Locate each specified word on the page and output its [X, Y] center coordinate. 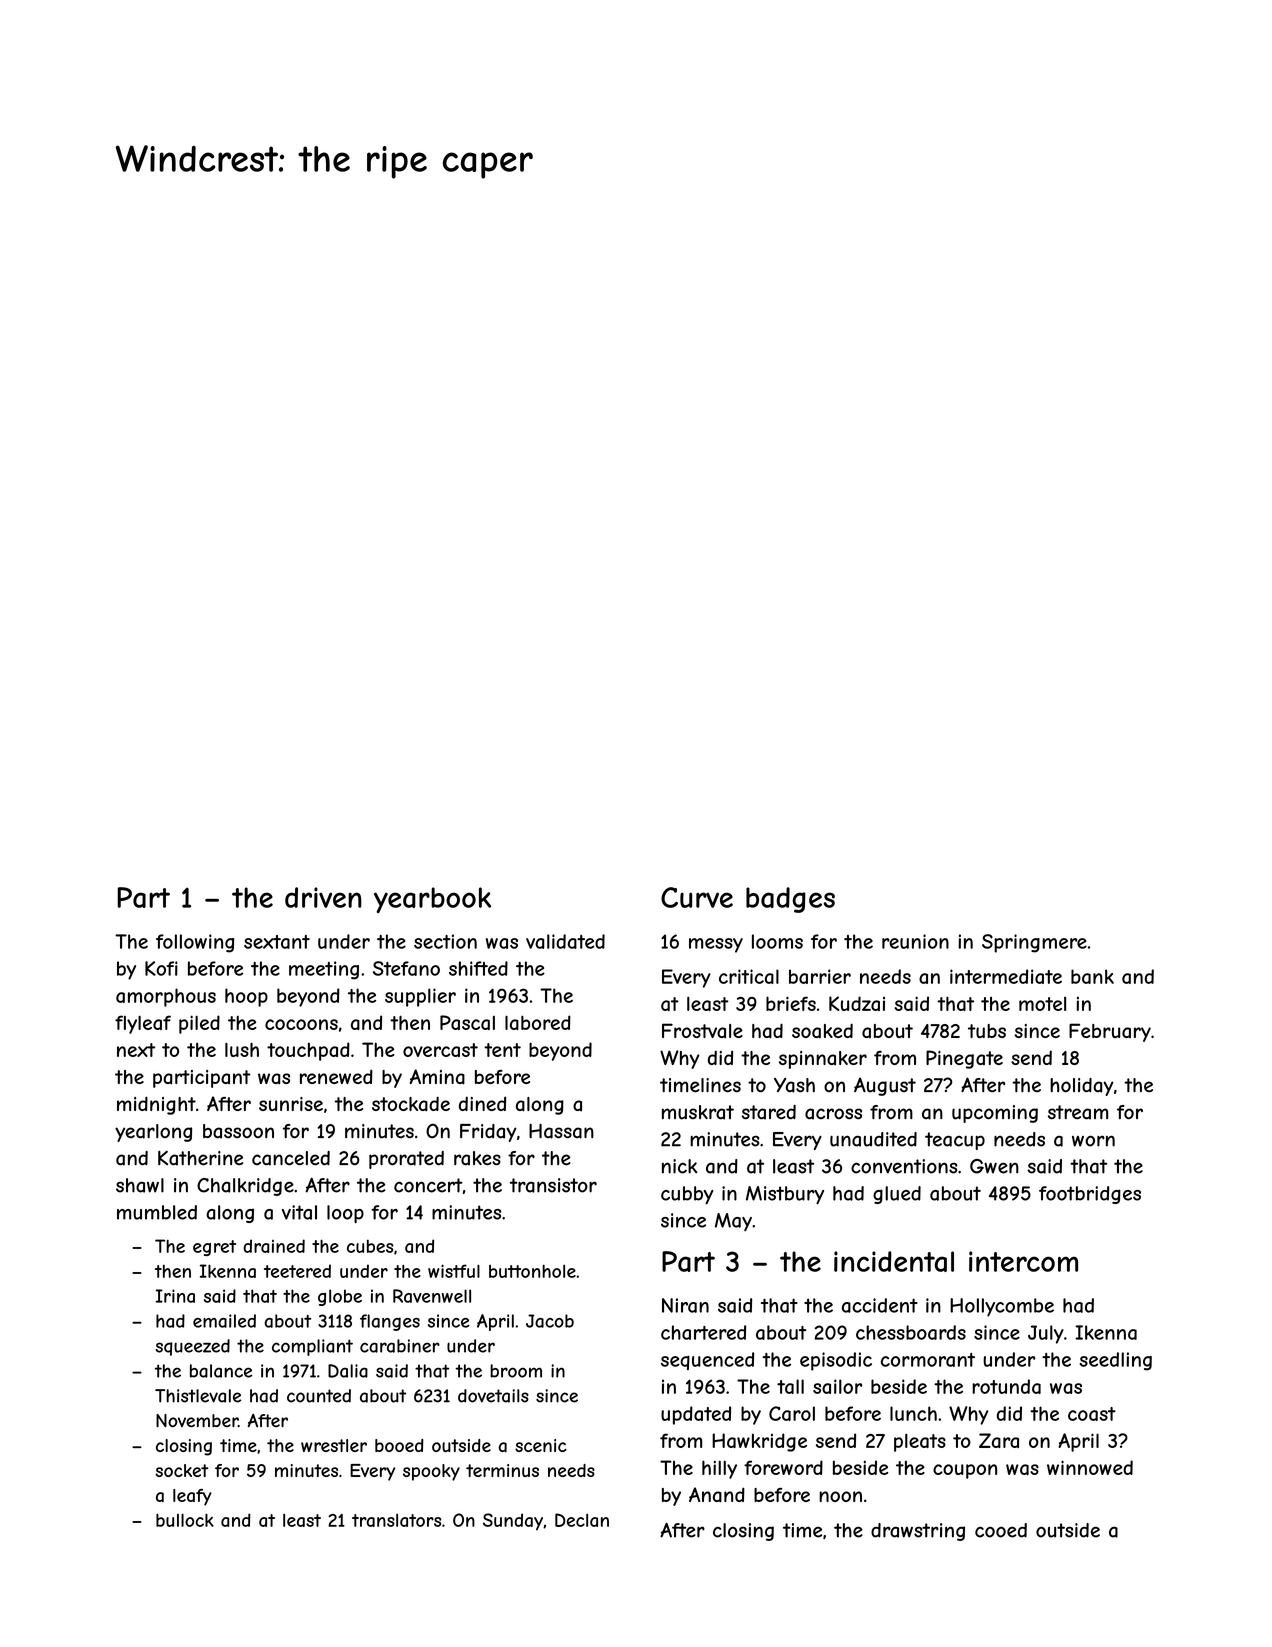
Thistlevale [198, 1396]
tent [502, 1050]
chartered [703, 1332]
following [195, 943]
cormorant [928, 1360]
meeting [324, 970]
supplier [420, 997]
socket [181, 1470]
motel [1042, 1004]
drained [274, 1246]
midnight [156, 1105]
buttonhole [532, 1271]
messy [716, 945]
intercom [1023, 1261]
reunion [915, 941]
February [1110, 1032]
